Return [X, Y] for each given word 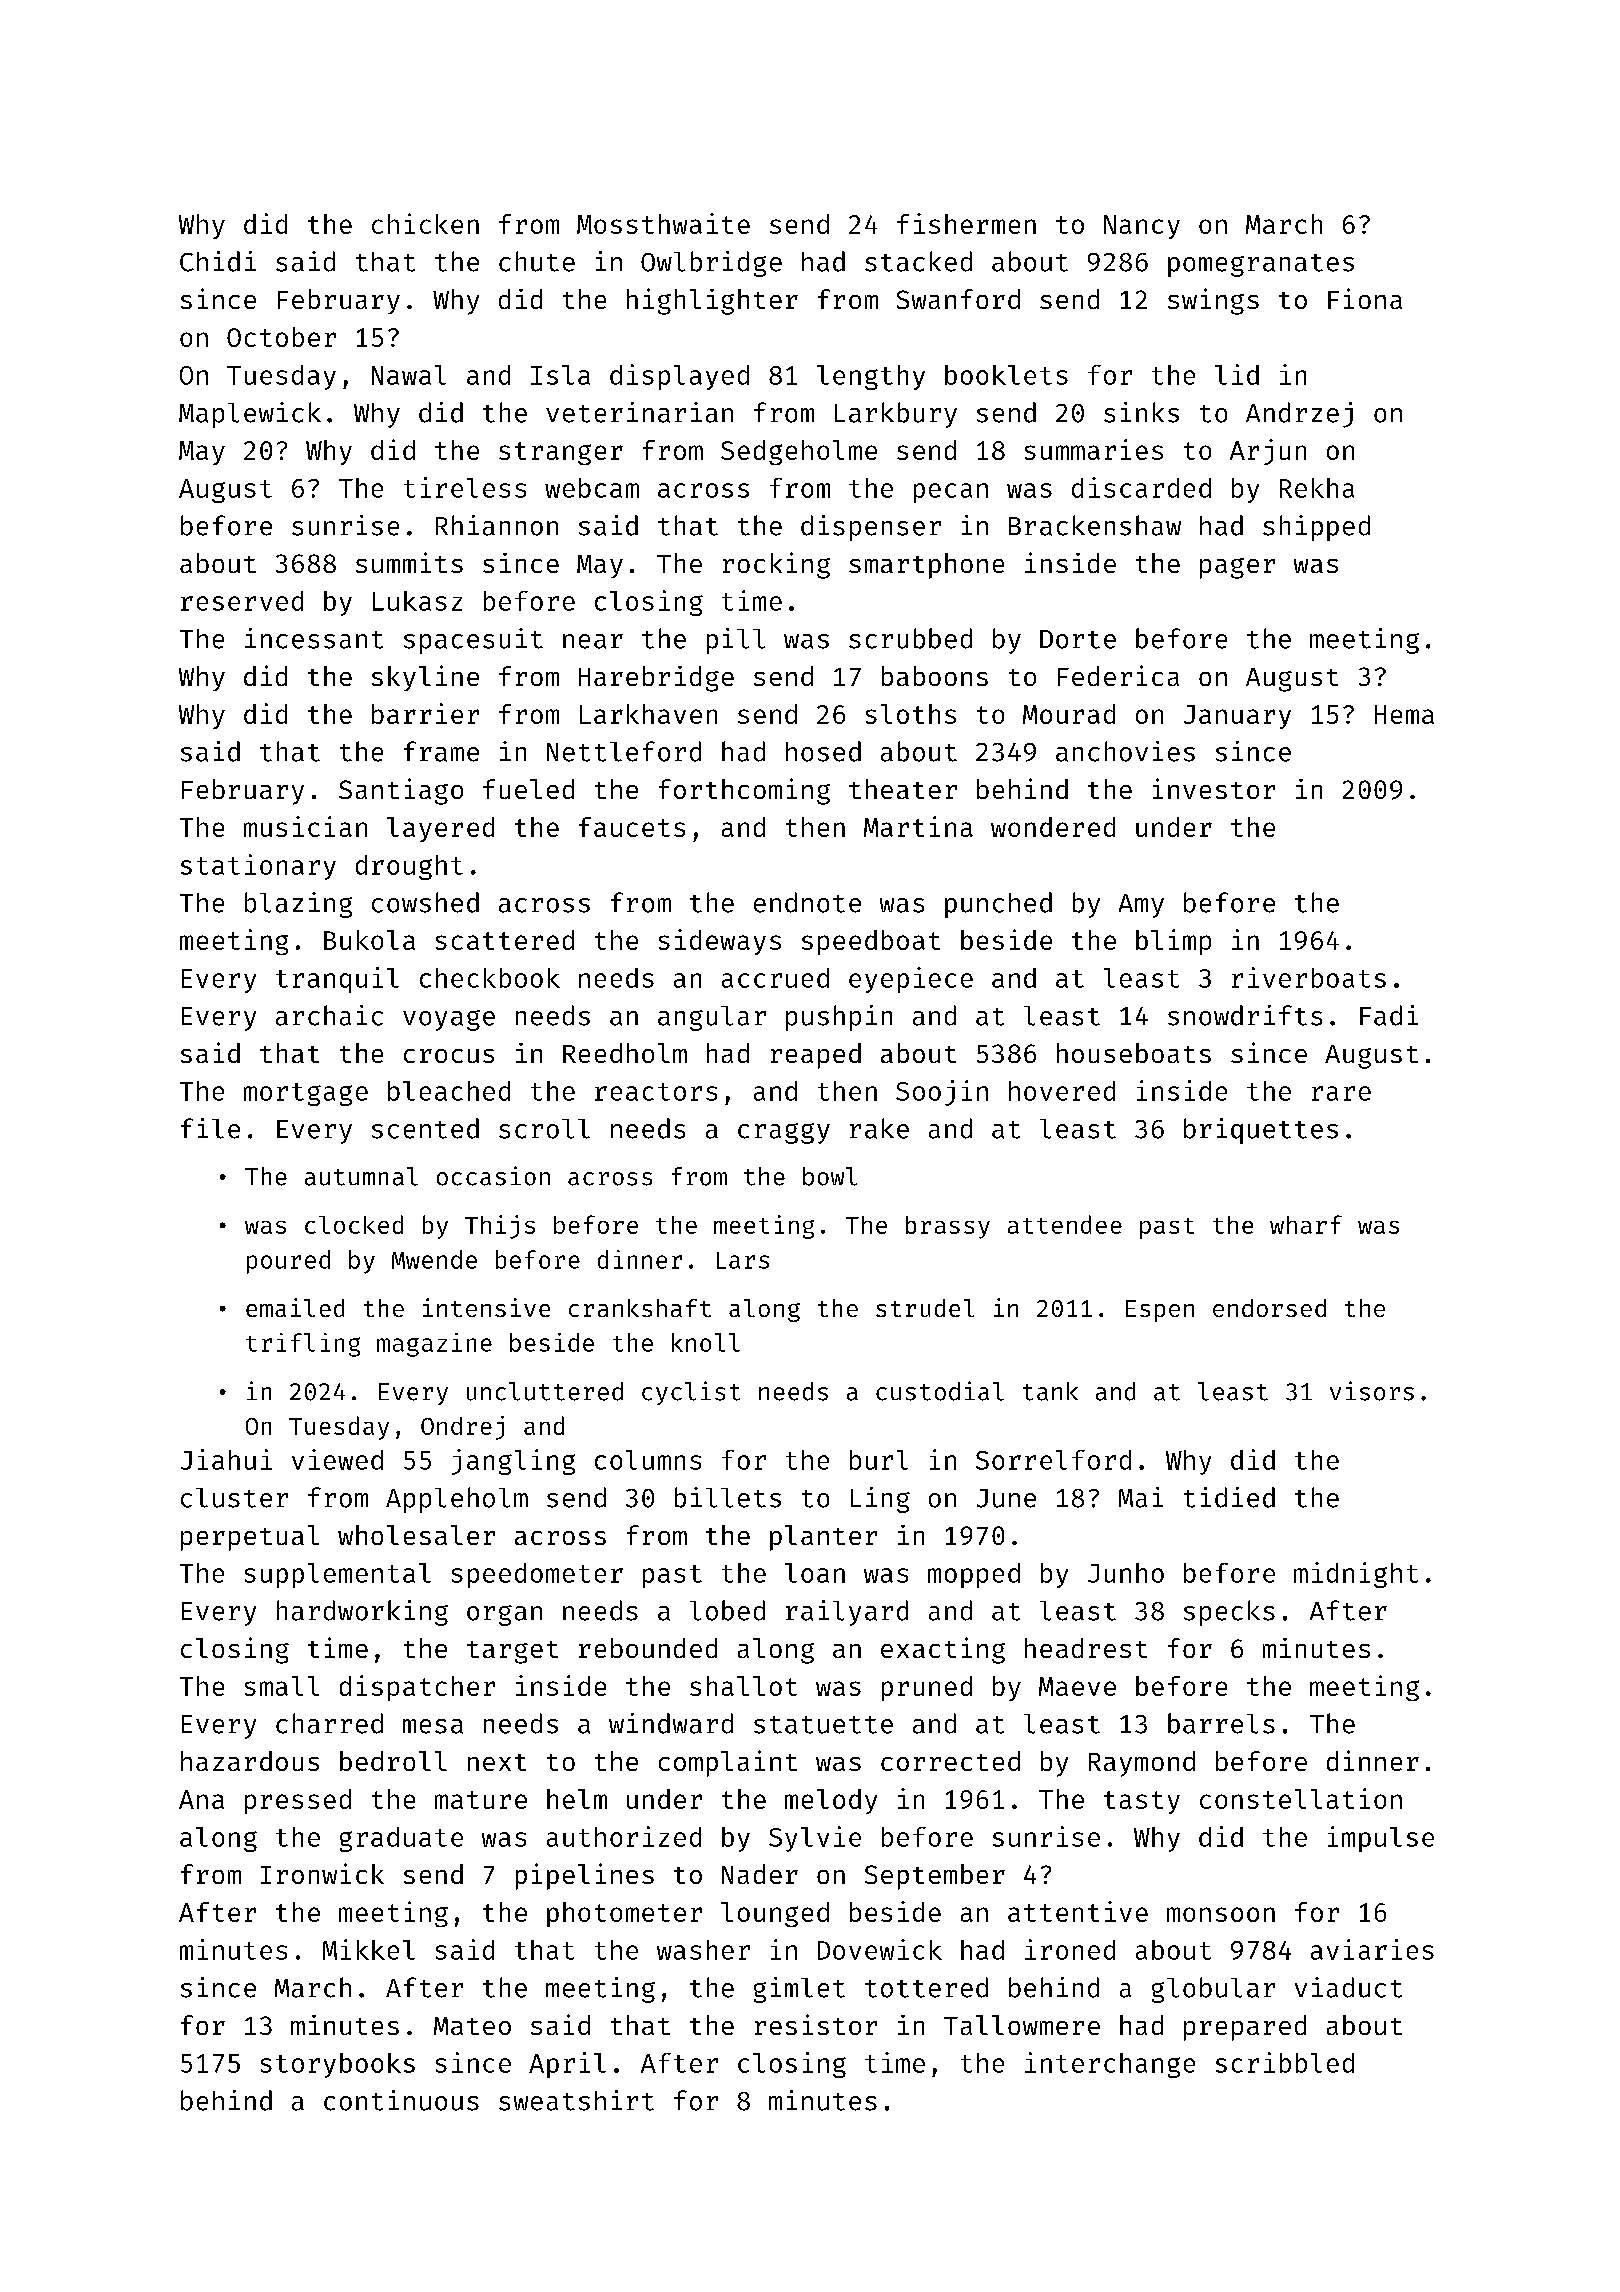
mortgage [306, 1094]
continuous [401, 2100]
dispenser [871, 528]
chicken [425, 223]
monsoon [1221, 1914]
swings [1213, 301]
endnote [807, 902]
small [282, 1686]
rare [1341, 1093]
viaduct [1348, 1987]
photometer [624, 1914]
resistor [816, 2024]
